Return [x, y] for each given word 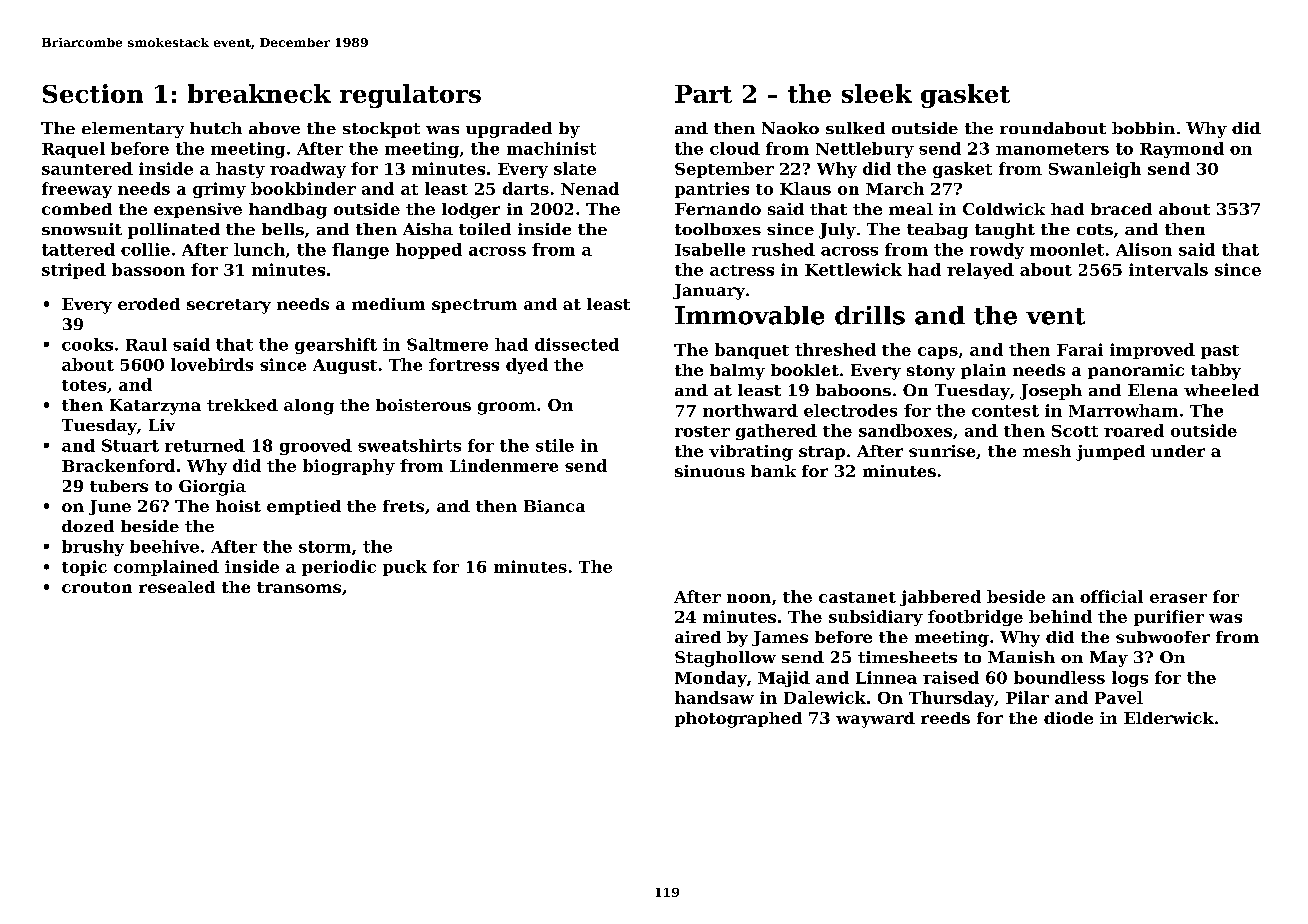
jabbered [940, 598]
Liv [162, 425]
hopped [429, 251]
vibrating [751, 453]
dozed [88, 526]
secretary [229, 306]
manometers [1052, 149]
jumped [1110, 453]
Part [703, 94]
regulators [410, 96]
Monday [711, 679]
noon [749, 598]
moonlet [1067, 249]
